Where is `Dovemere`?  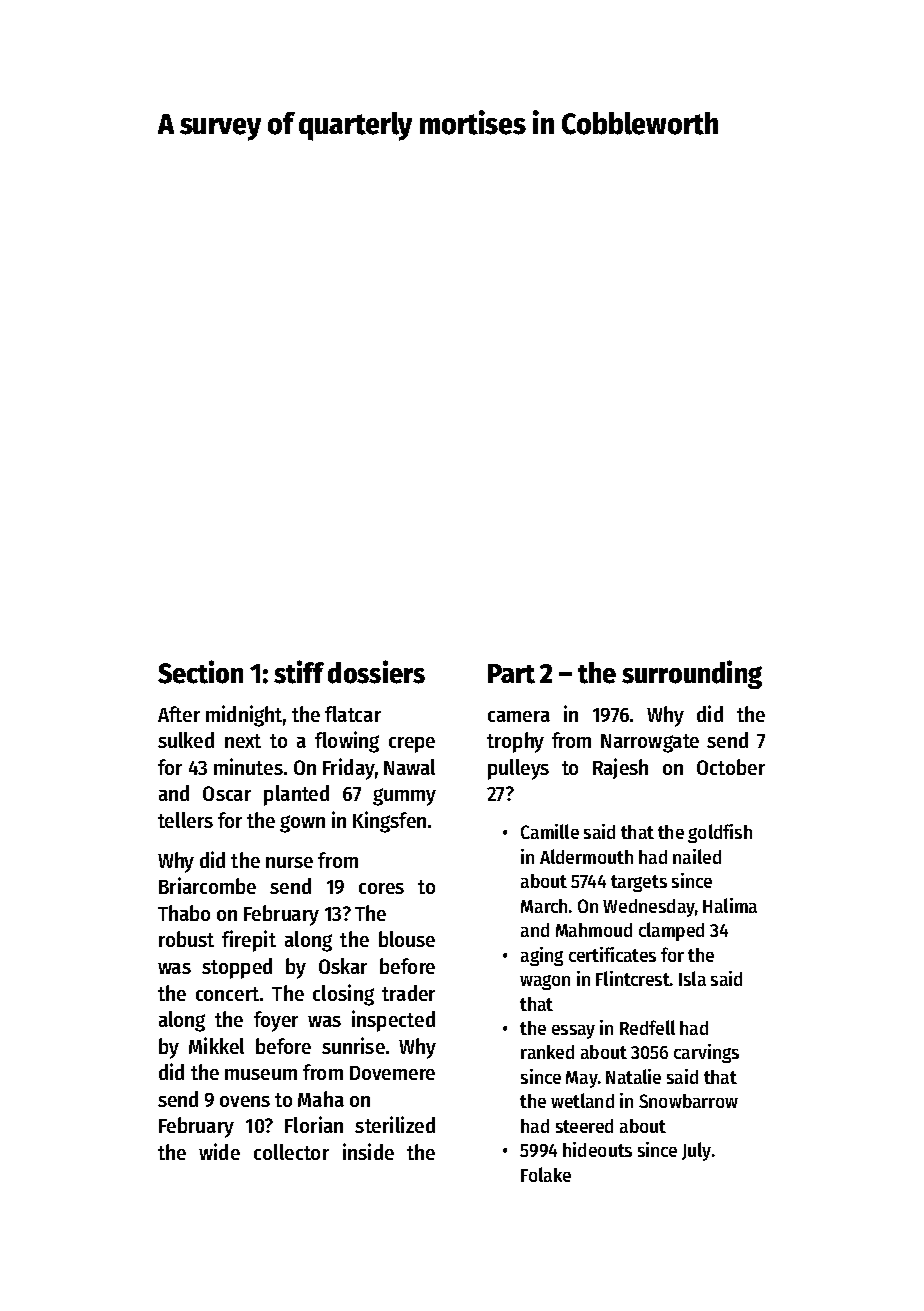 Dovemere is located at coordinates (392, 1073).
